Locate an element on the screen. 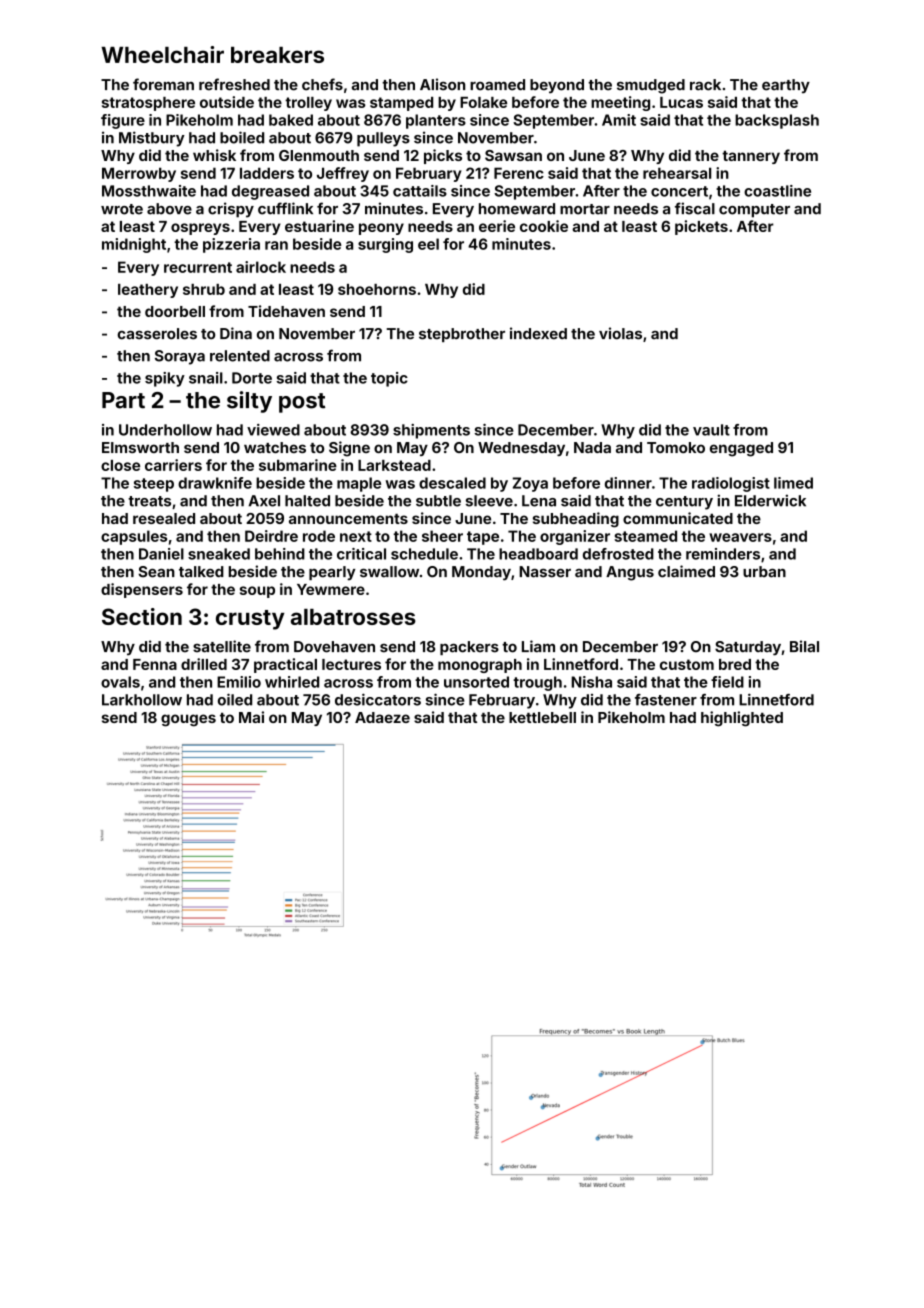 The image size is (924, 1308). kettlebell is located at coordinates (542, 717).
